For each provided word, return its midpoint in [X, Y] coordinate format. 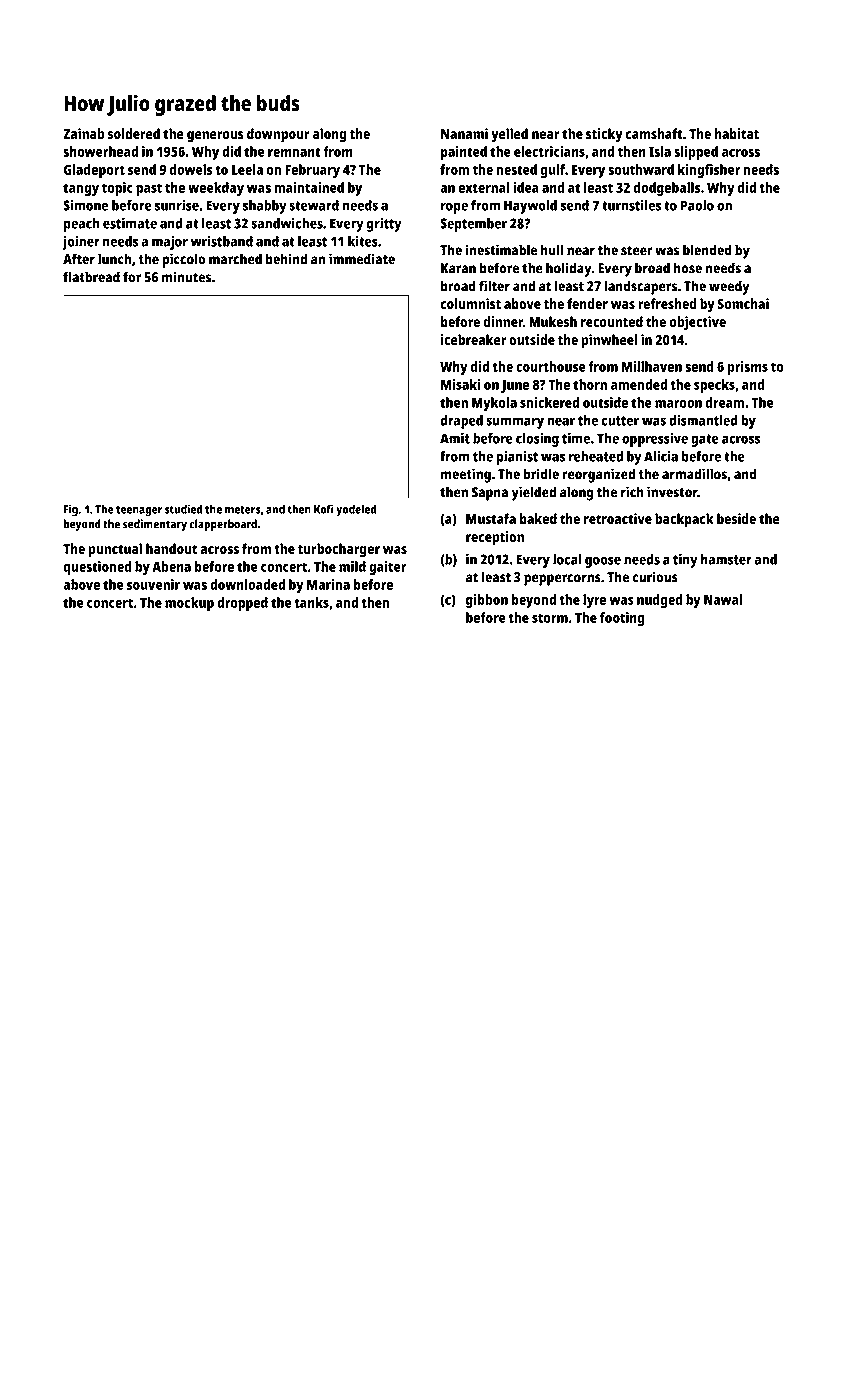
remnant [294, 152]
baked [538, 518]
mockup [189, 604]
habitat [736, 133]
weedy [729, 287]
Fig [71, 510]
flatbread [91, 277]
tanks [311, 602]
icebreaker [473, 339]
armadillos [694, 474]
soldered [134, 133]
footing [622, 619]
